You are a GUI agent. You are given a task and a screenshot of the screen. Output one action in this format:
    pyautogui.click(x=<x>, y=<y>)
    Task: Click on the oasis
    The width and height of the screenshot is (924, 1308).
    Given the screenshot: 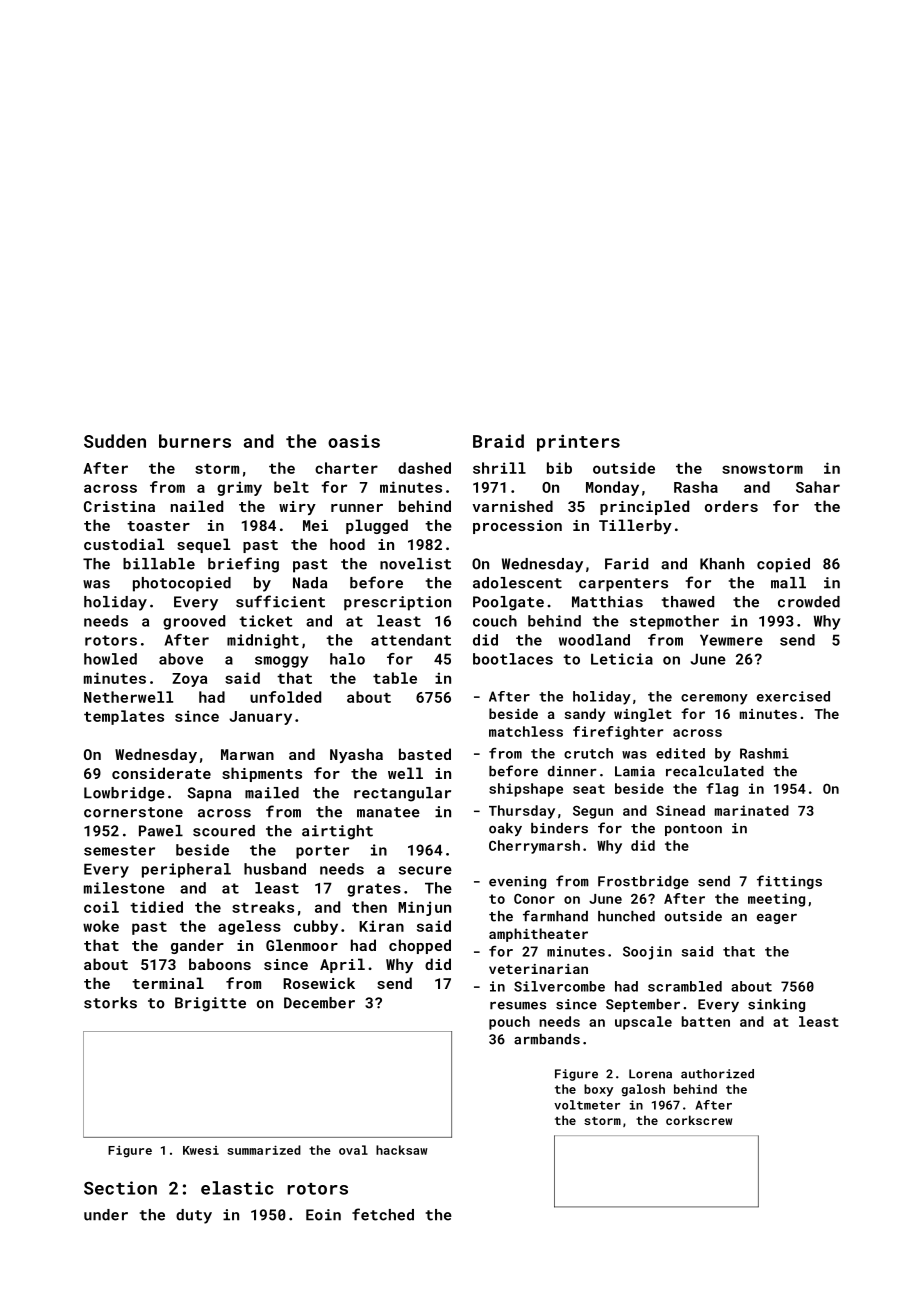 What is the action you would take?
    pyautogui.click(x=354, y=441)
